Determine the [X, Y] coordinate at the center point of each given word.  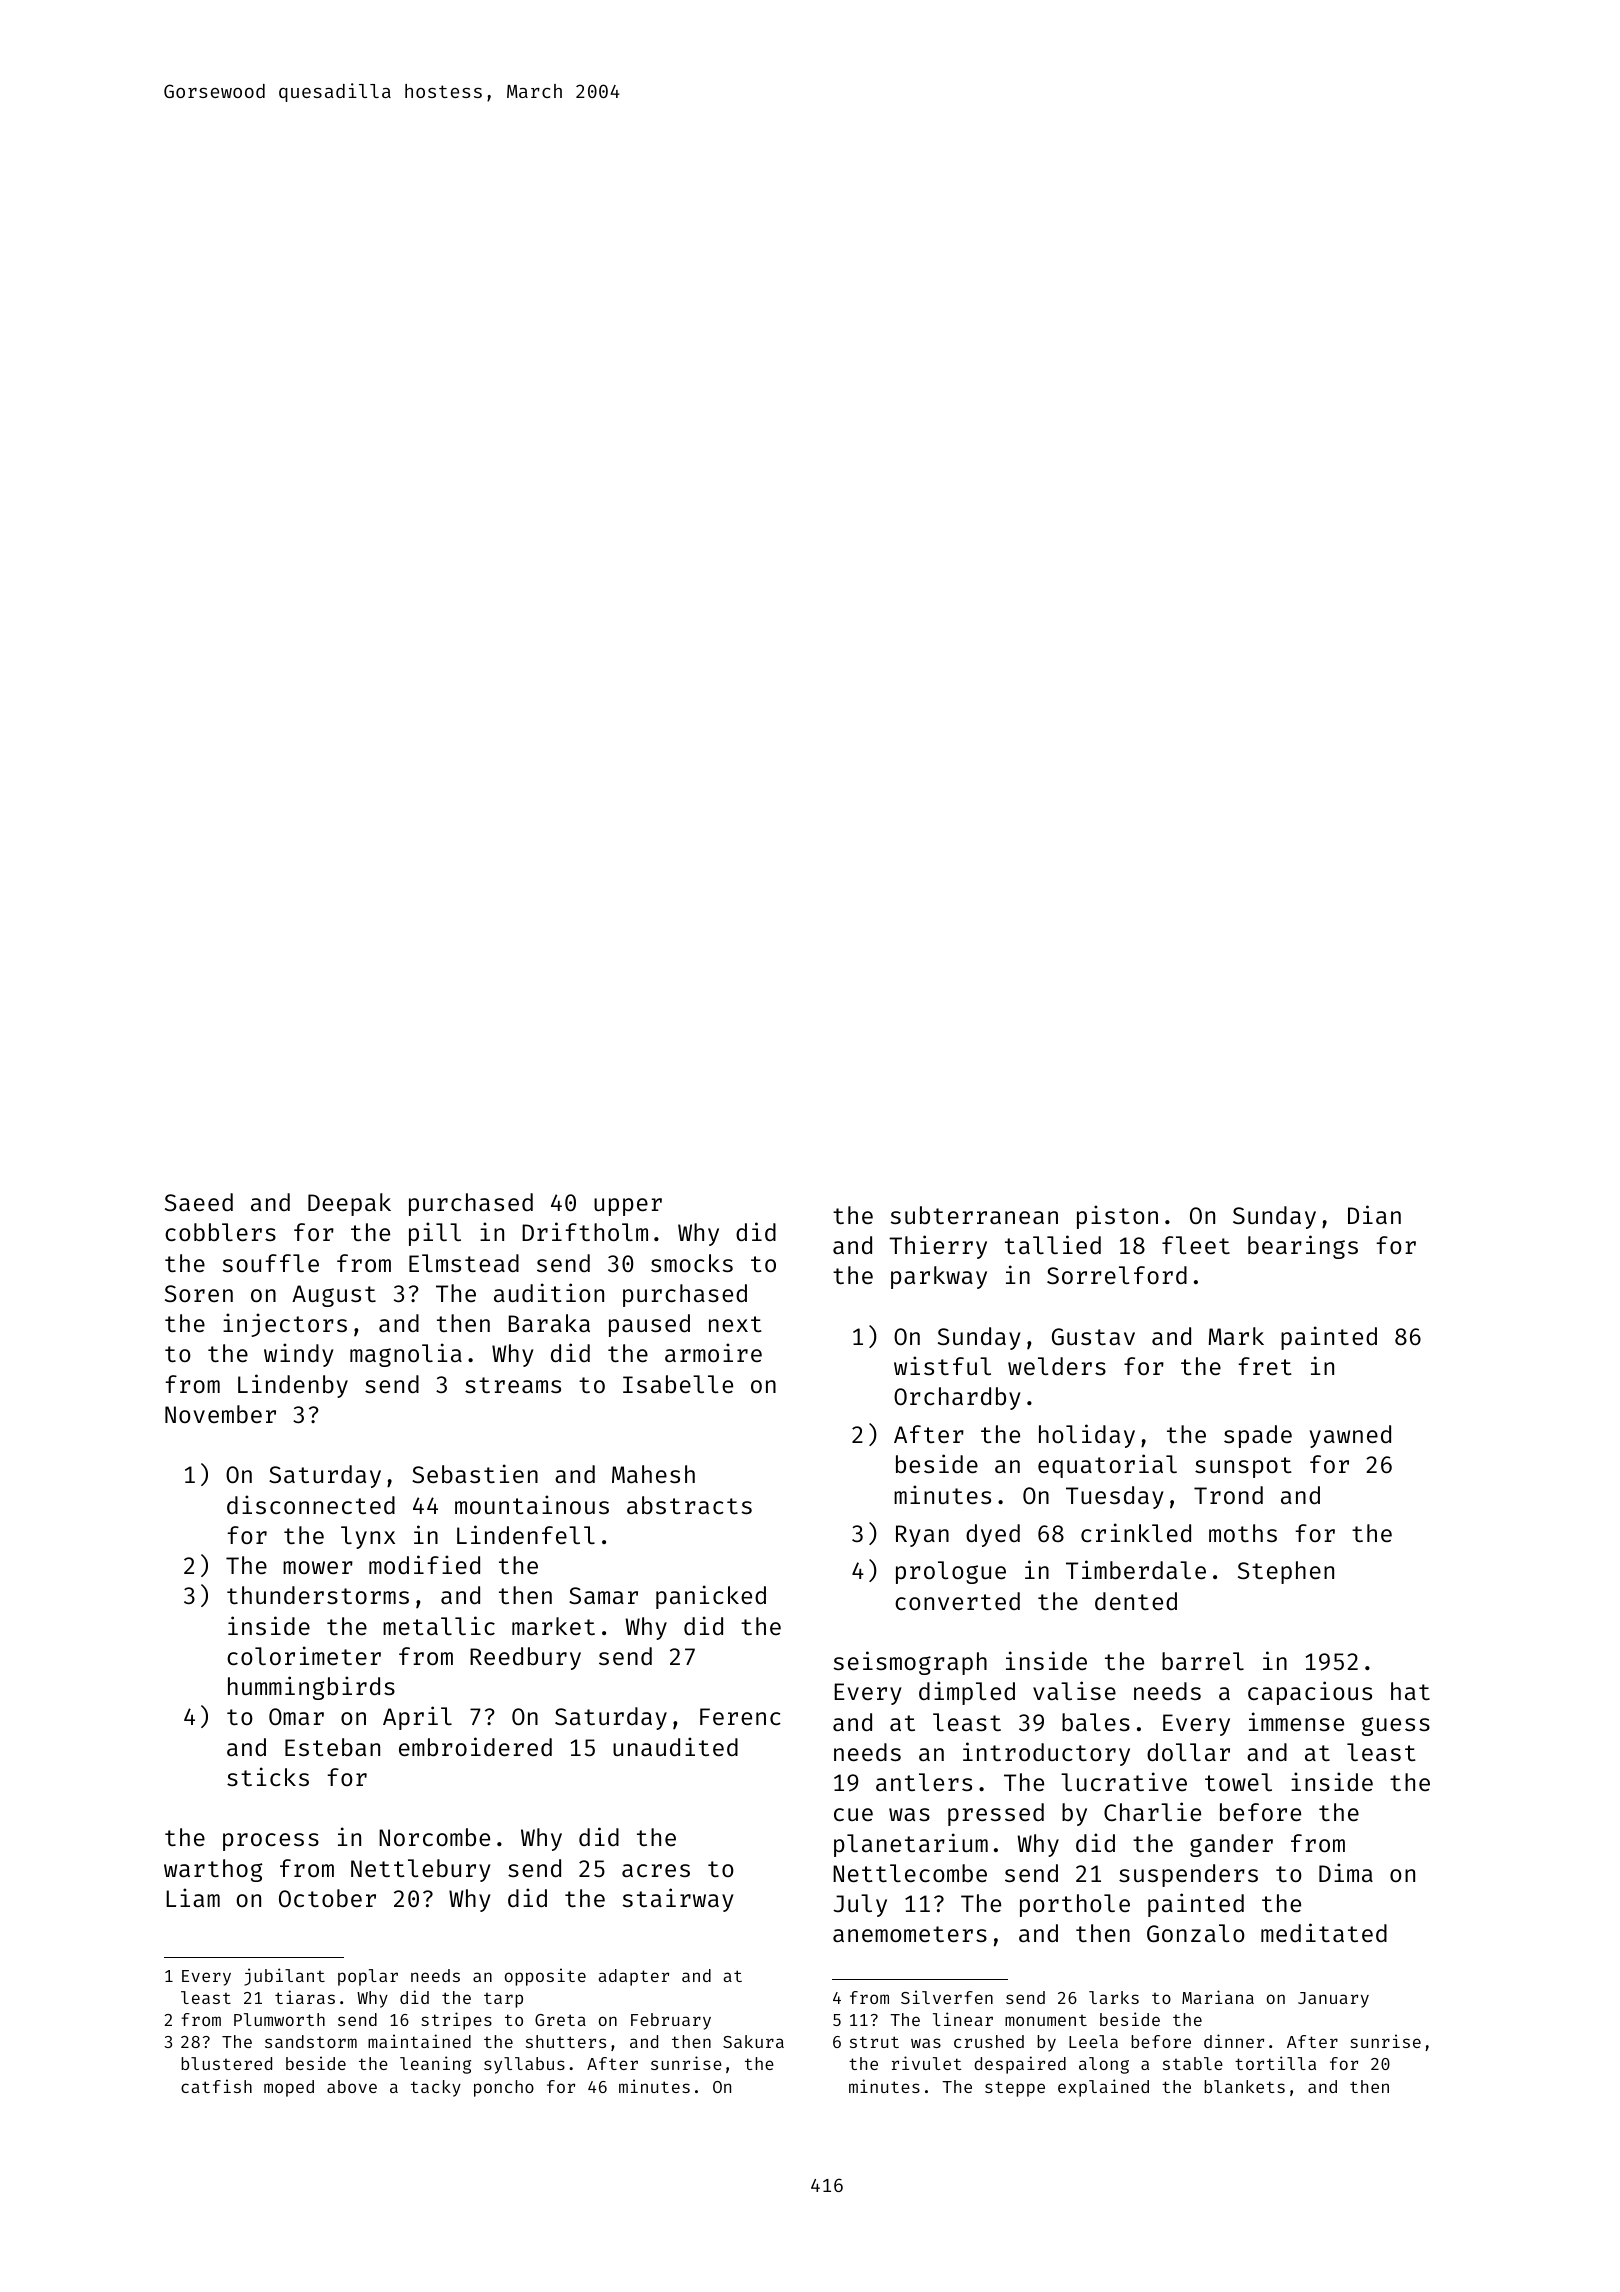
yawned [1350, 1436]
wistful [942, 1365]
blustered [226, 2063]
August [334, 1296]
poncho [504, 2088]
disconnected [311, 1504]
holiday [1087, 1436]
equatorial [1107, 1466]
